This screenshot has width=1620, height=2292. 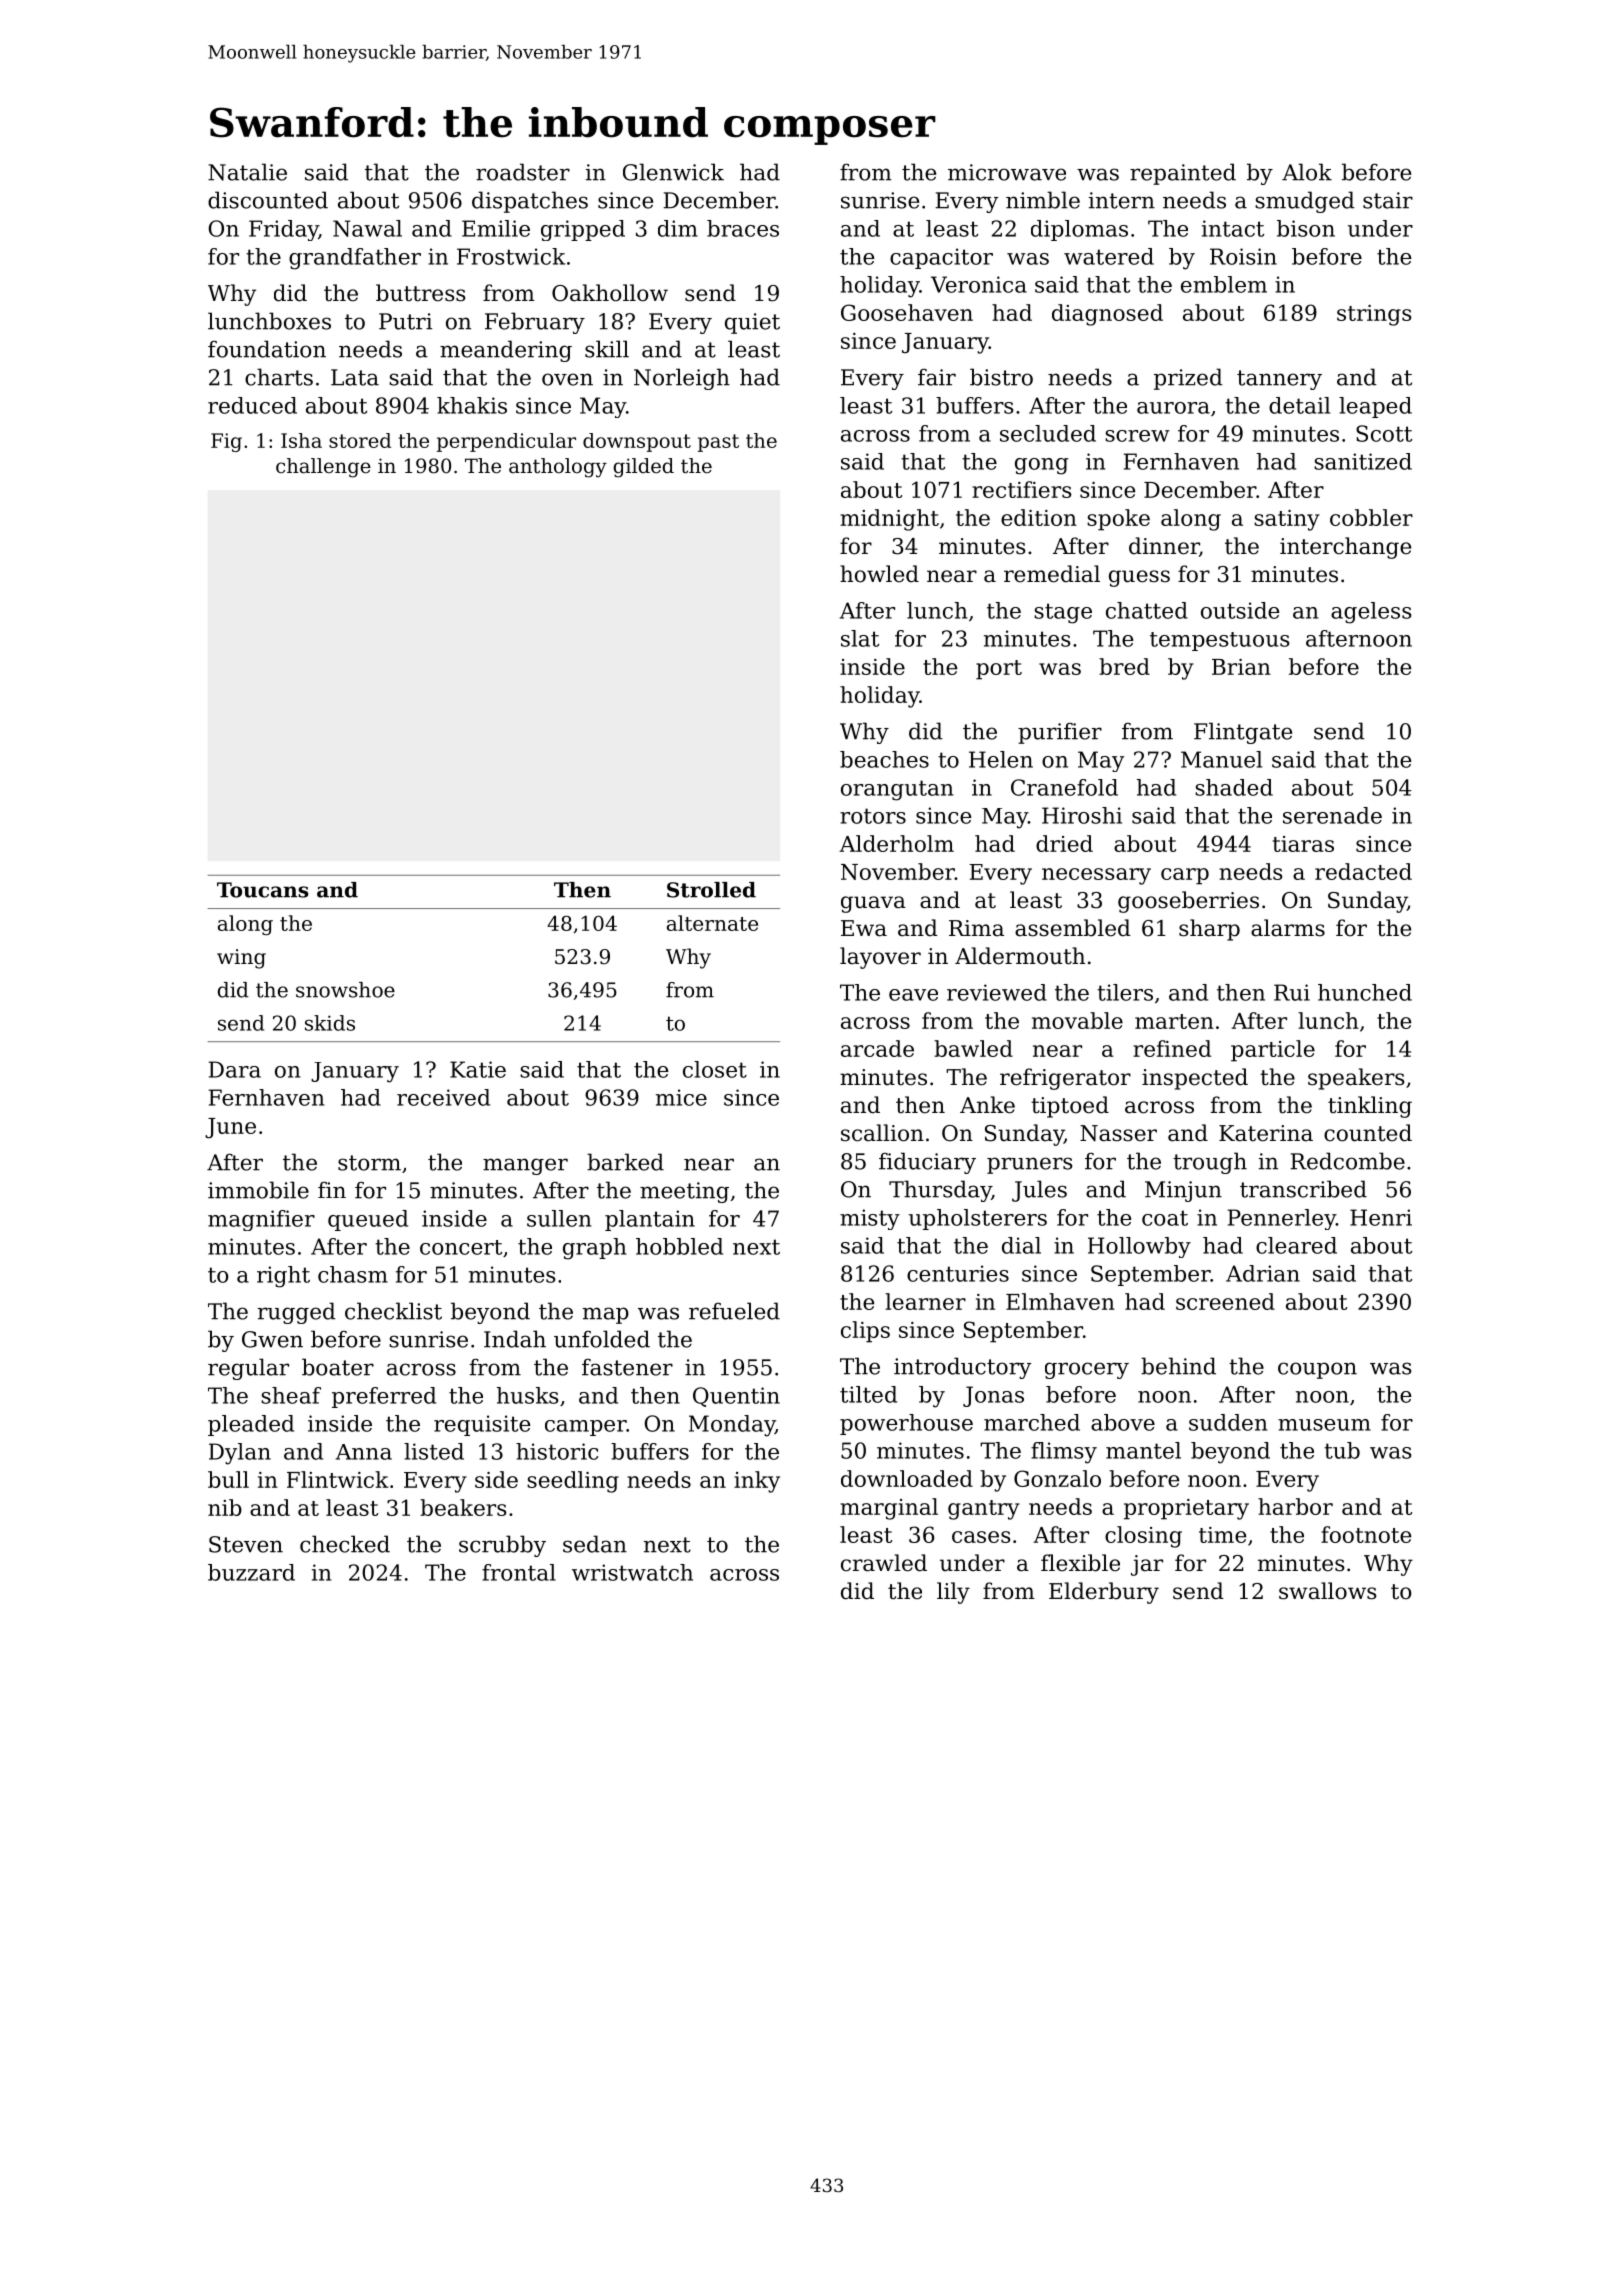 I want to click on purifier, so click(x=1060, y=733).
